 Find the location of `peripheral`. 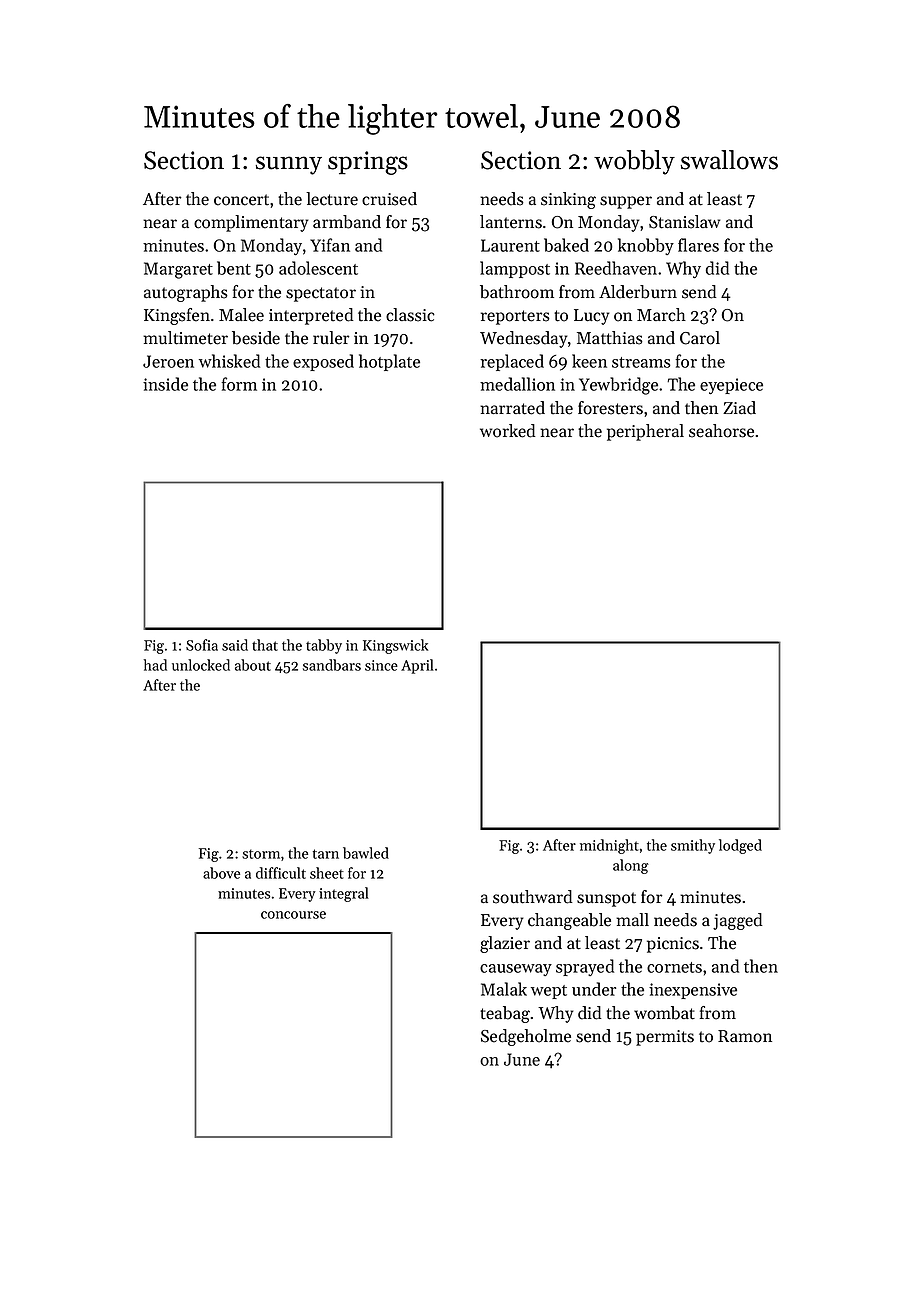

peripheral is located at coordinates (645, 432).
